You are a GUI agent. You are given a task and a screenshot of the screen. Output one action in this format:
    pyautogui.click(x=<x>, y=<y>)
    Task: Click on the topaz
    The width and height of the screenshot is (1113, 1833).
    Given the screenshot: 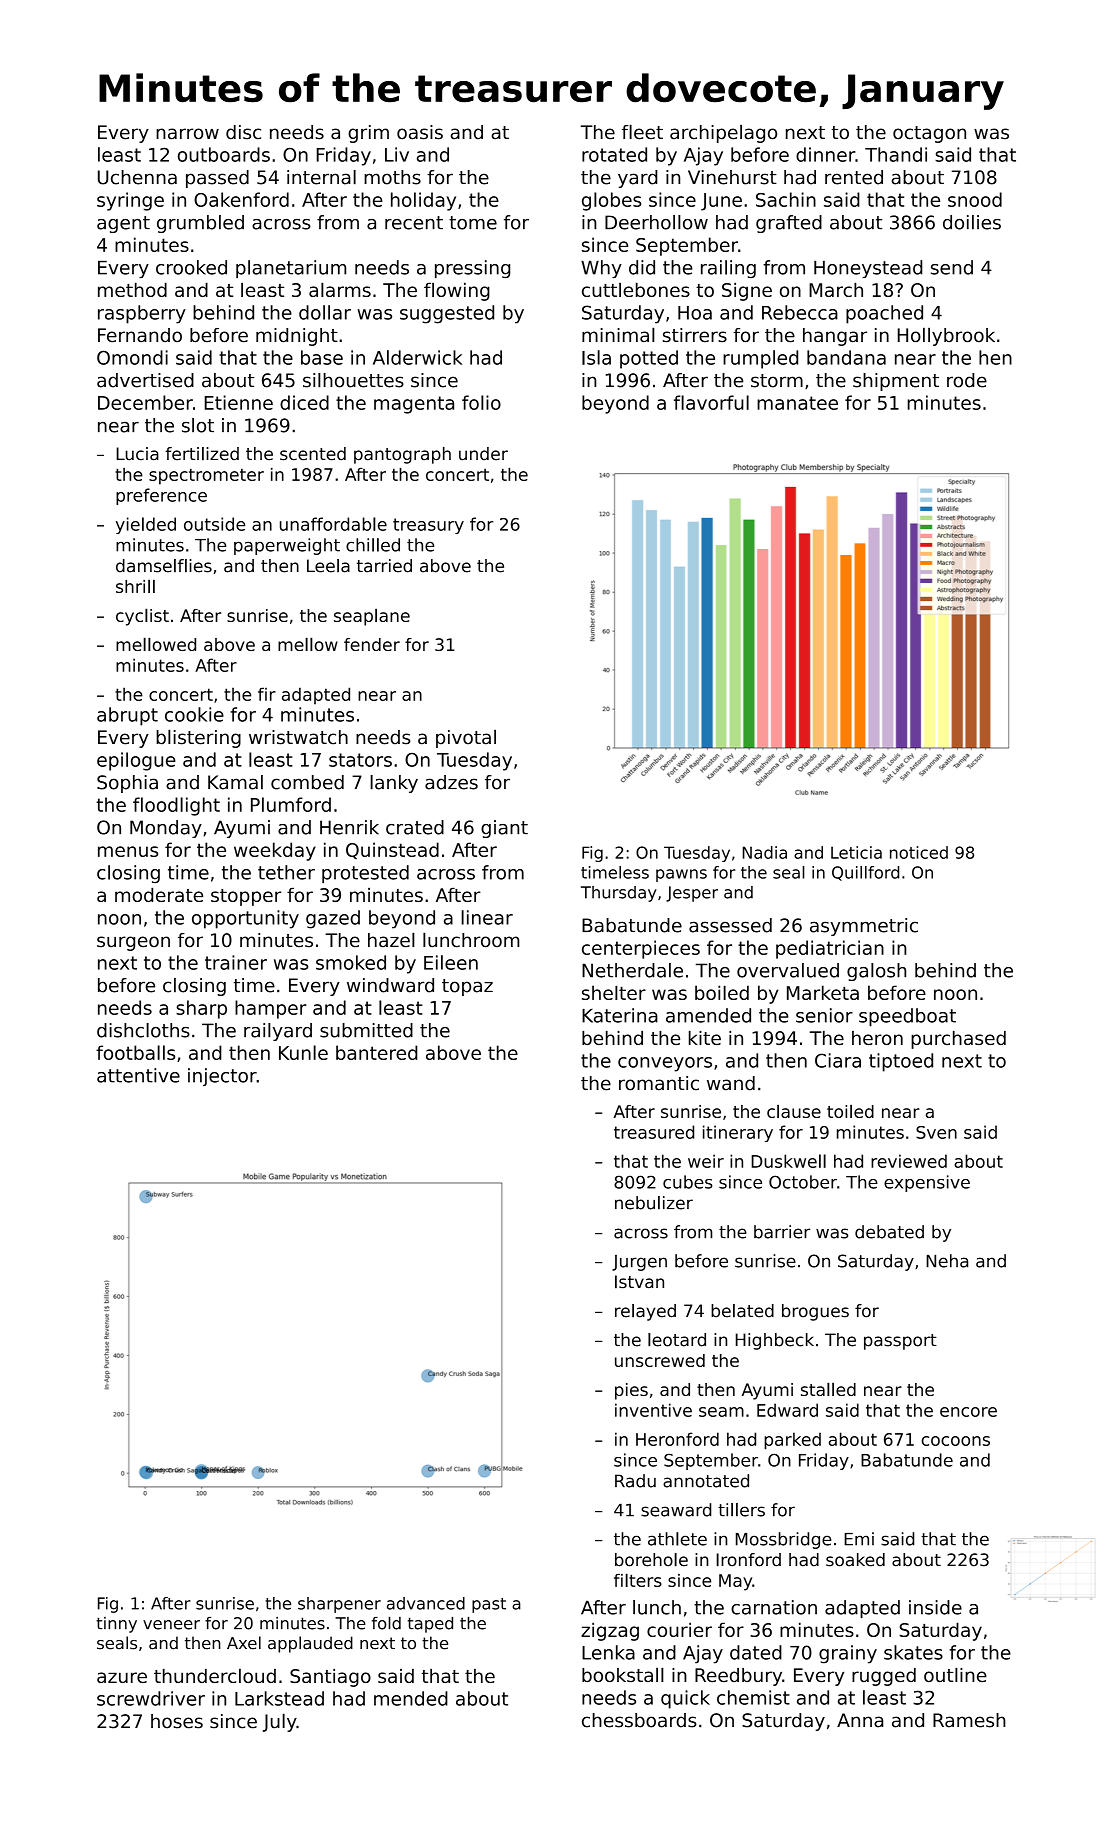 What is the action you would take?
    pyautogui.click(x=467, y=987)
